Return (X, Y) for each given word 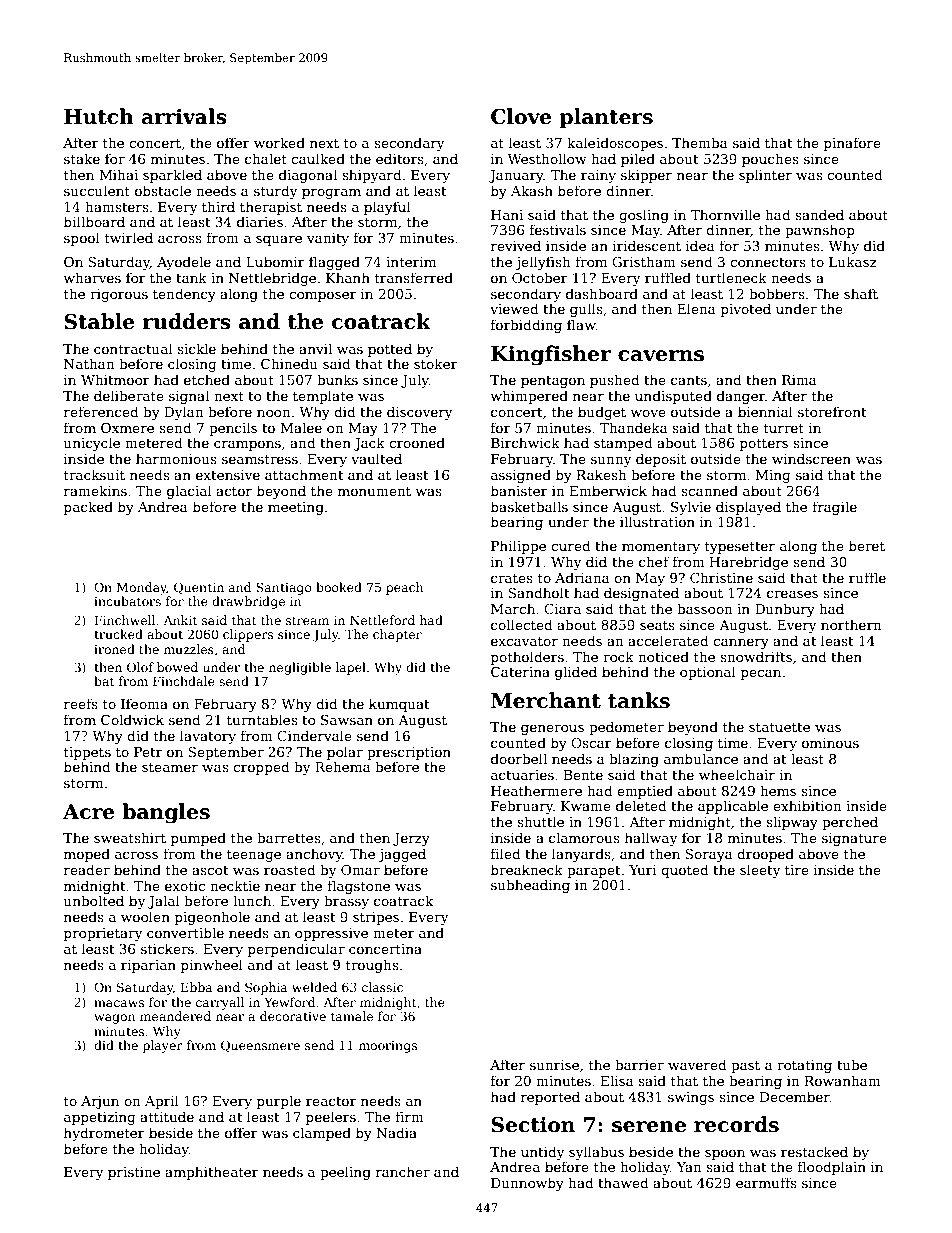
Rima (799, 380)
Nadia (397, 1132)
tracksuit (94, 474)
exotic (185, 886)
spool (82, 239)
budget (602, 413)
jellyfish (543, 263)
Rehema (343, 766)
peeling (345, 1173)
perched (850, 823)
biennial (765, 411)
